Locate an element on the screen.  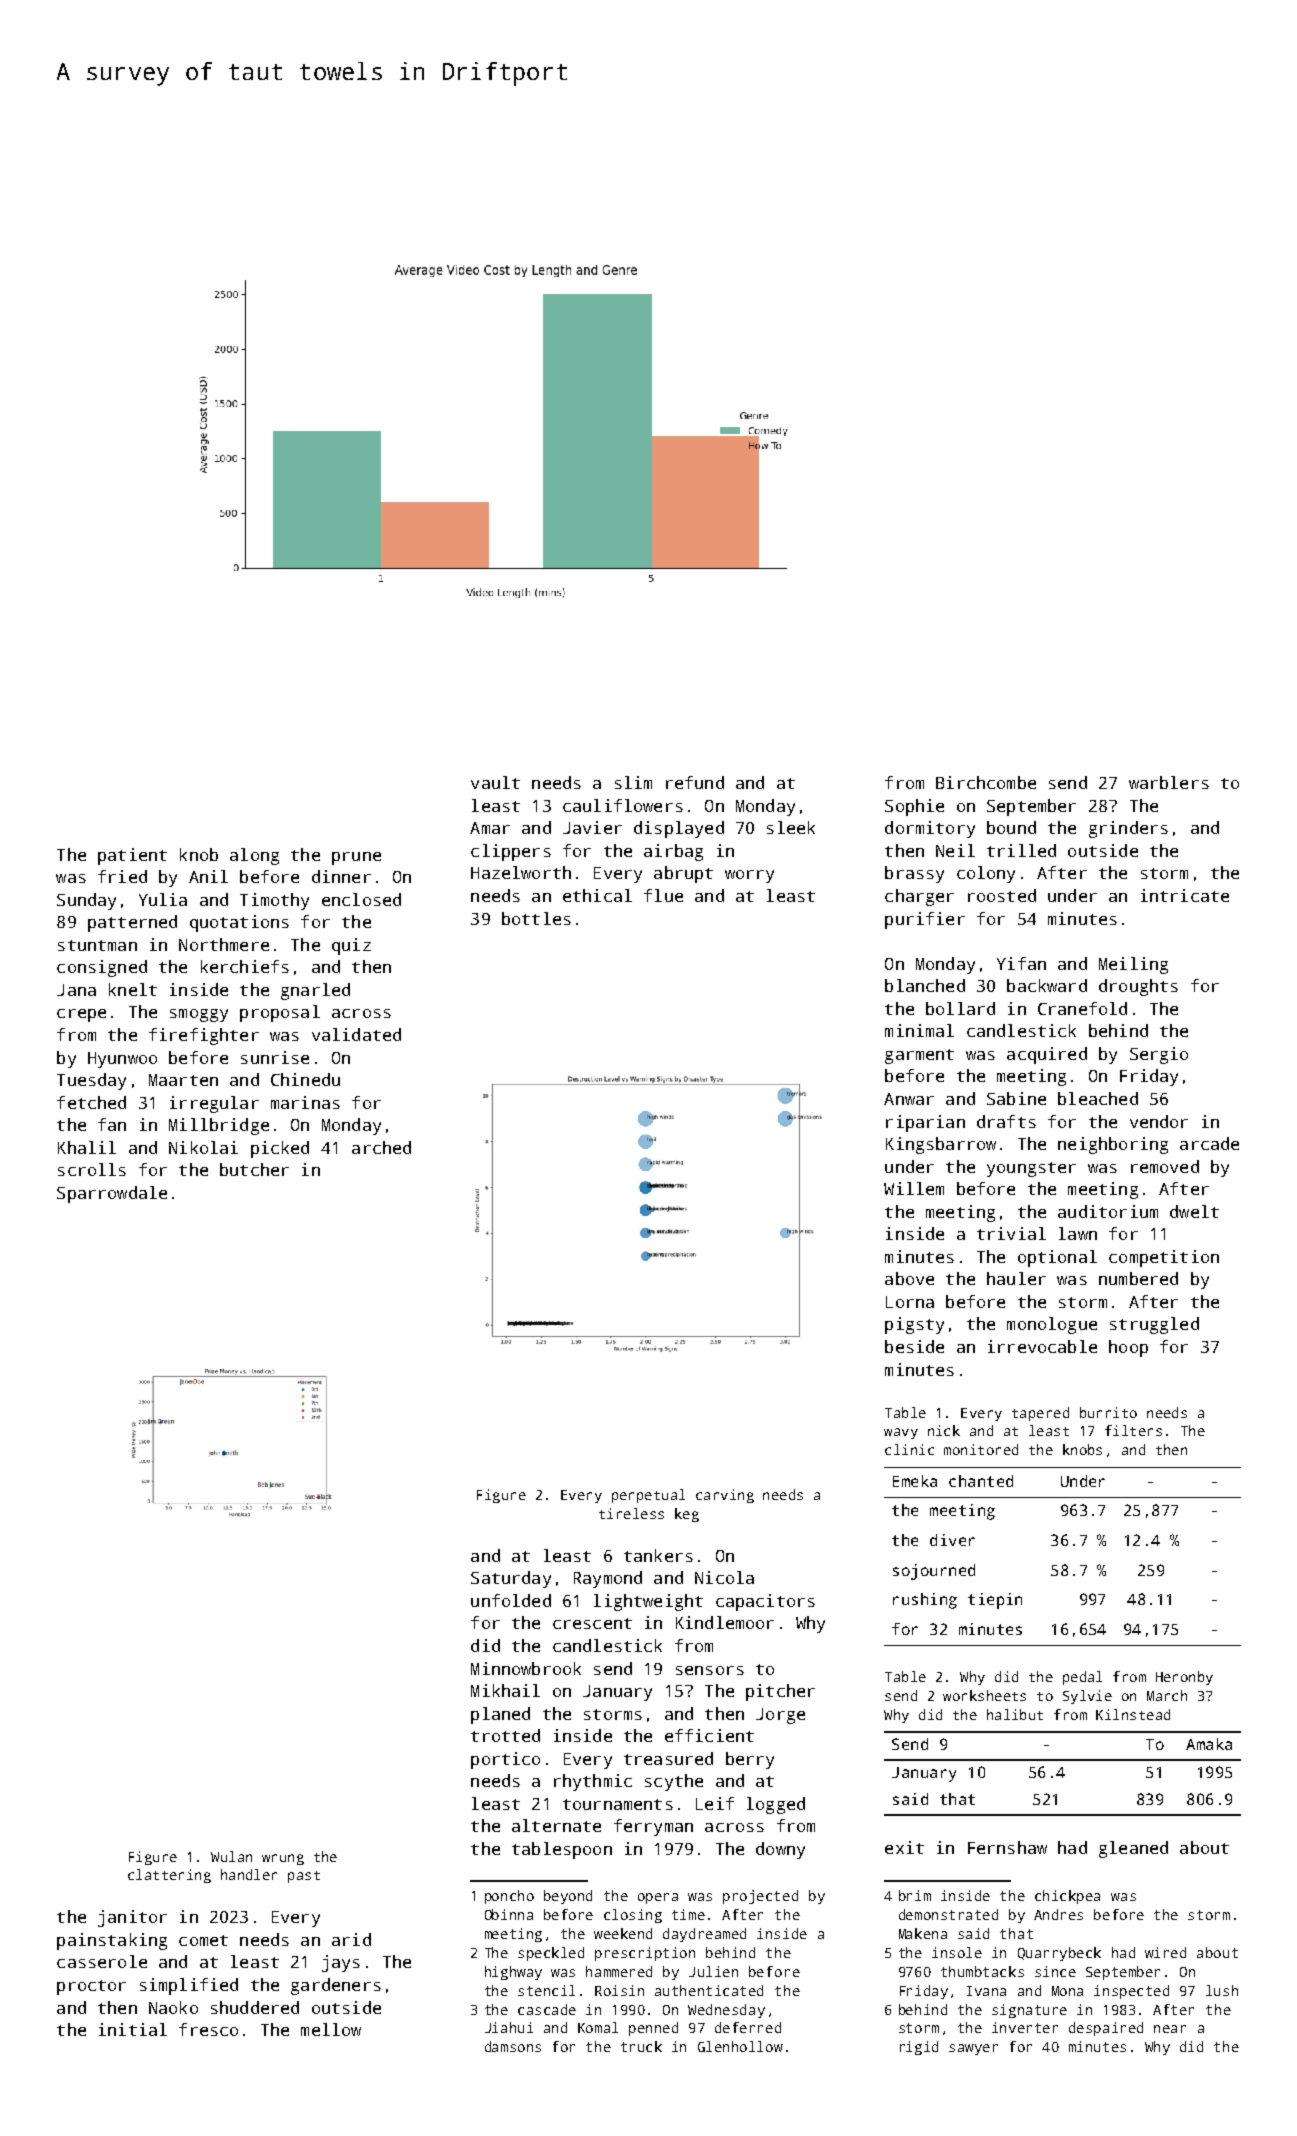
refund is located at coordinates (695, 782).
